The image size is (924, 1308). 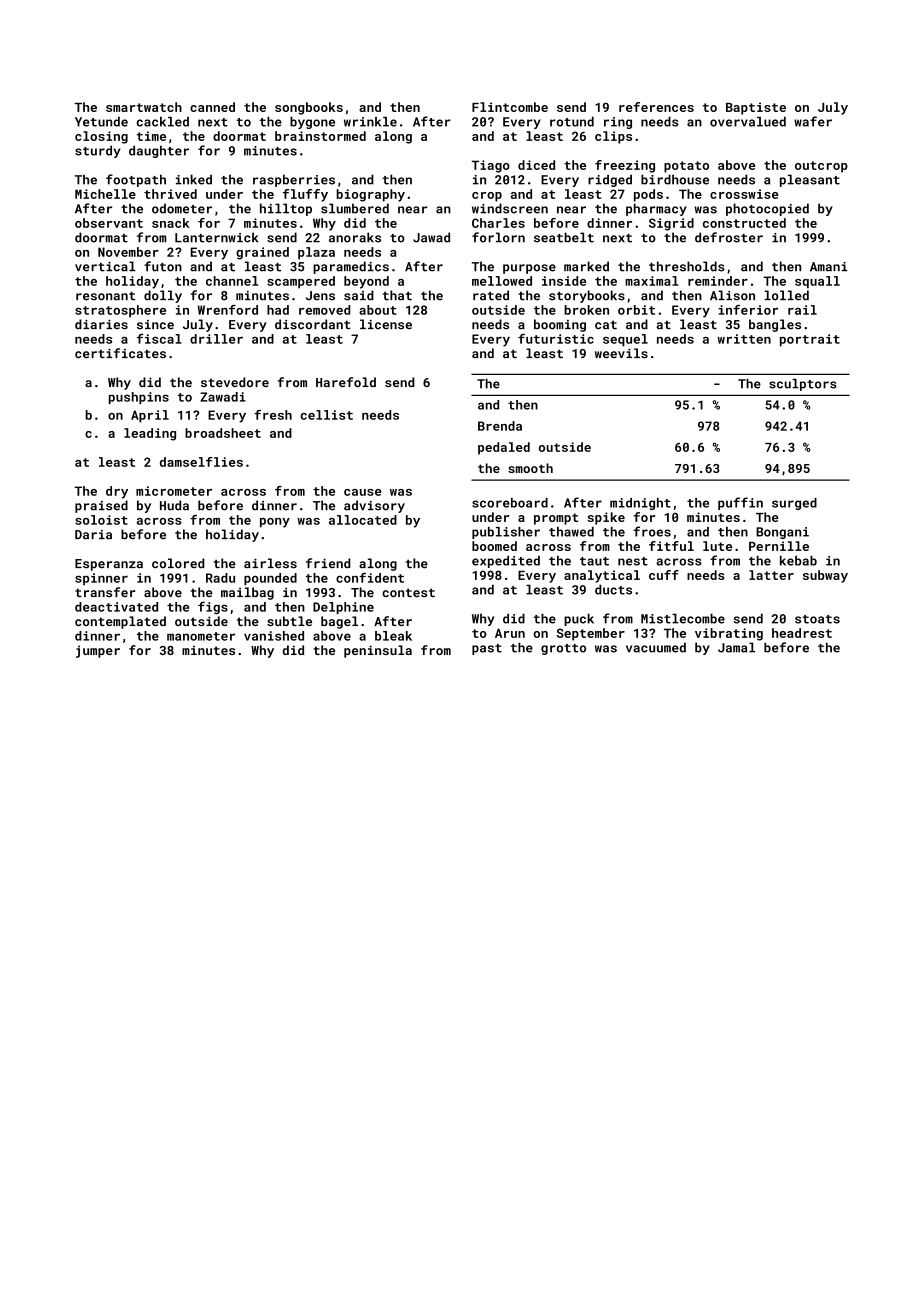 I want to click on maximal, so click(x=651, y=281).
